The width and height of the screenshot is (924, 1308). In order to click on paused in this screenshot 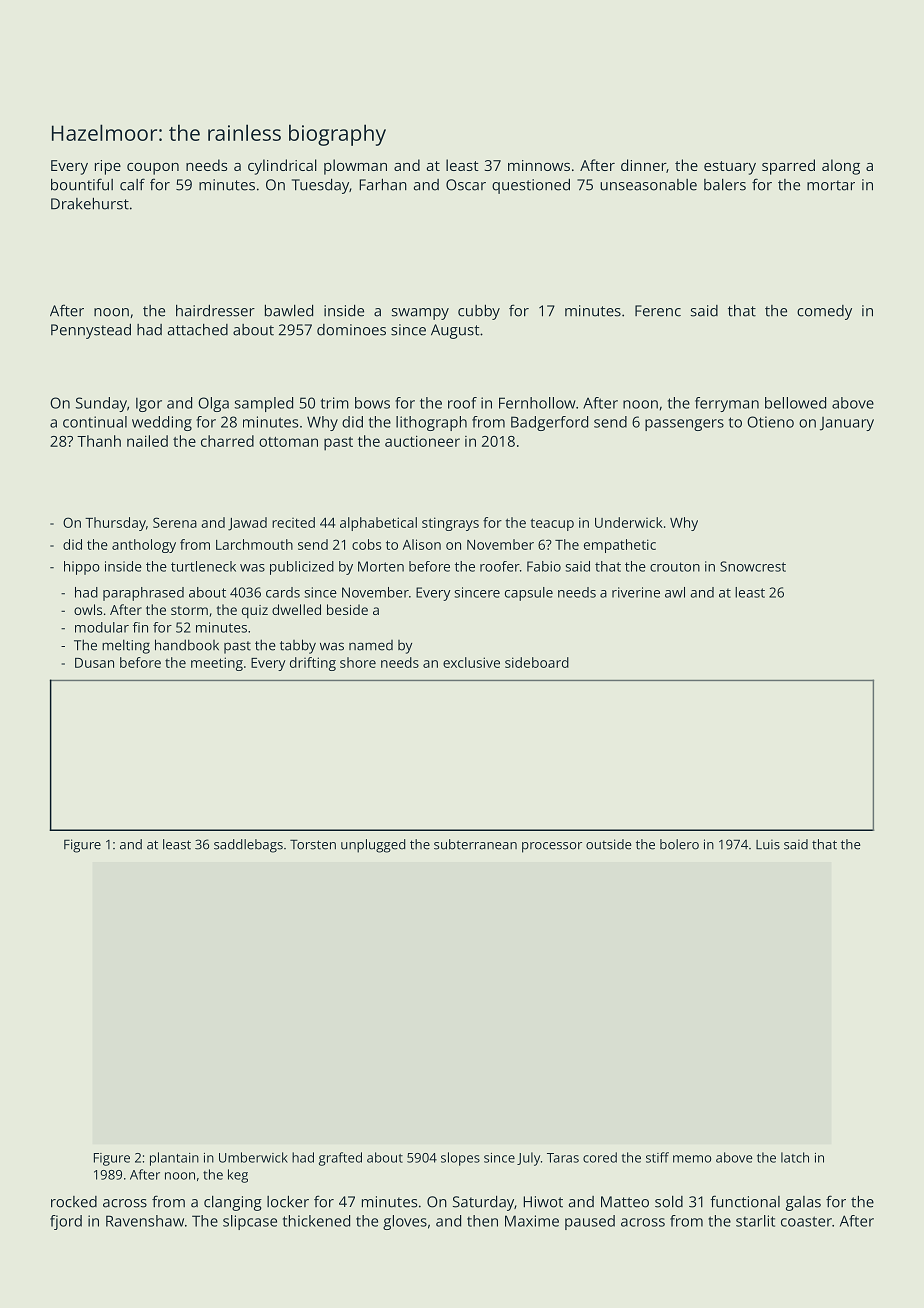, I will do `click(590, 1222)`.
